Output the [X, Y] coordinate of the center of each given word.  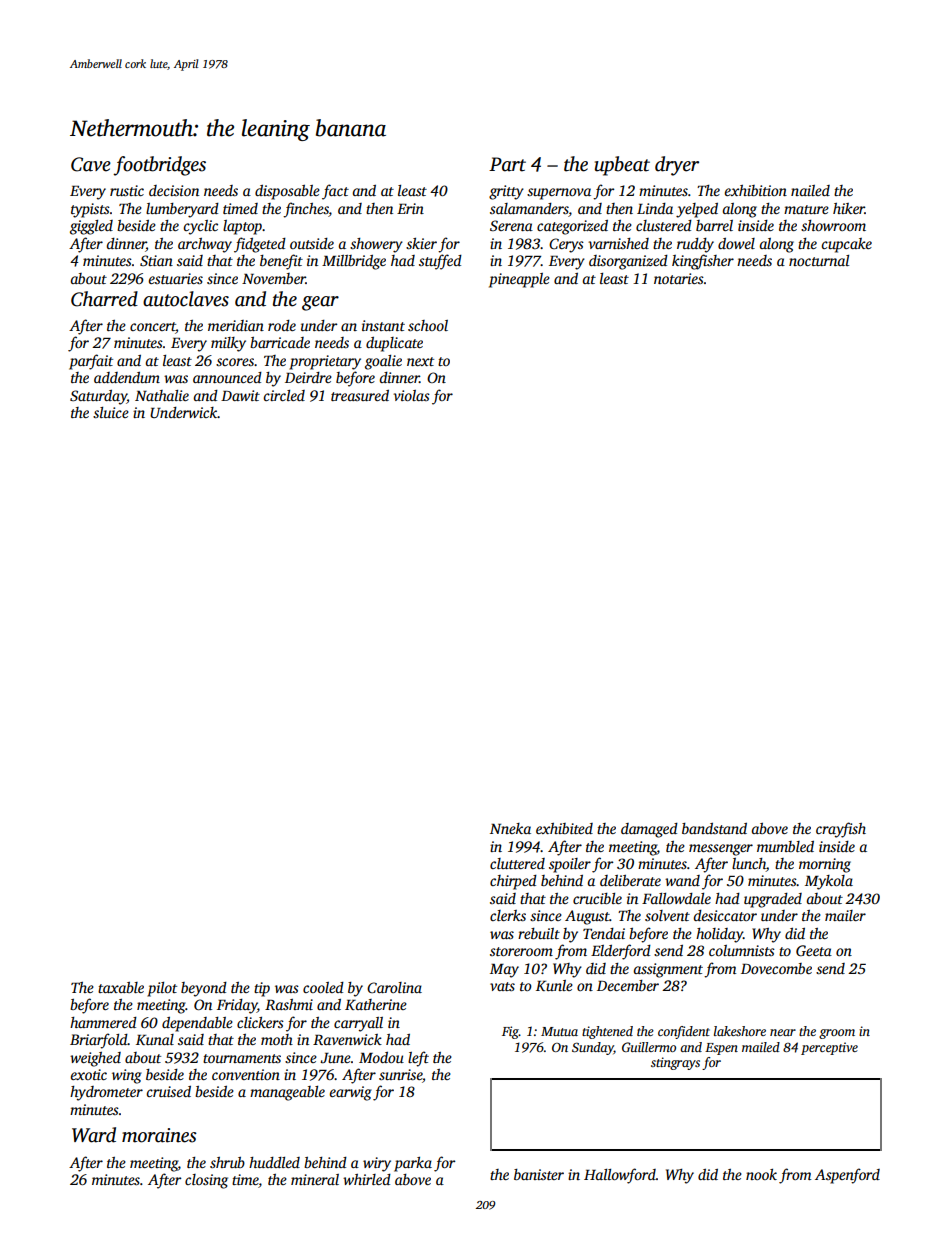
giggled [91, 227]
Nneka [510, 828]
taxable [121, 987]
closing [206, 1181]
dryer [677, 166]
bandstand [714, 828]
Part [507, 164]
